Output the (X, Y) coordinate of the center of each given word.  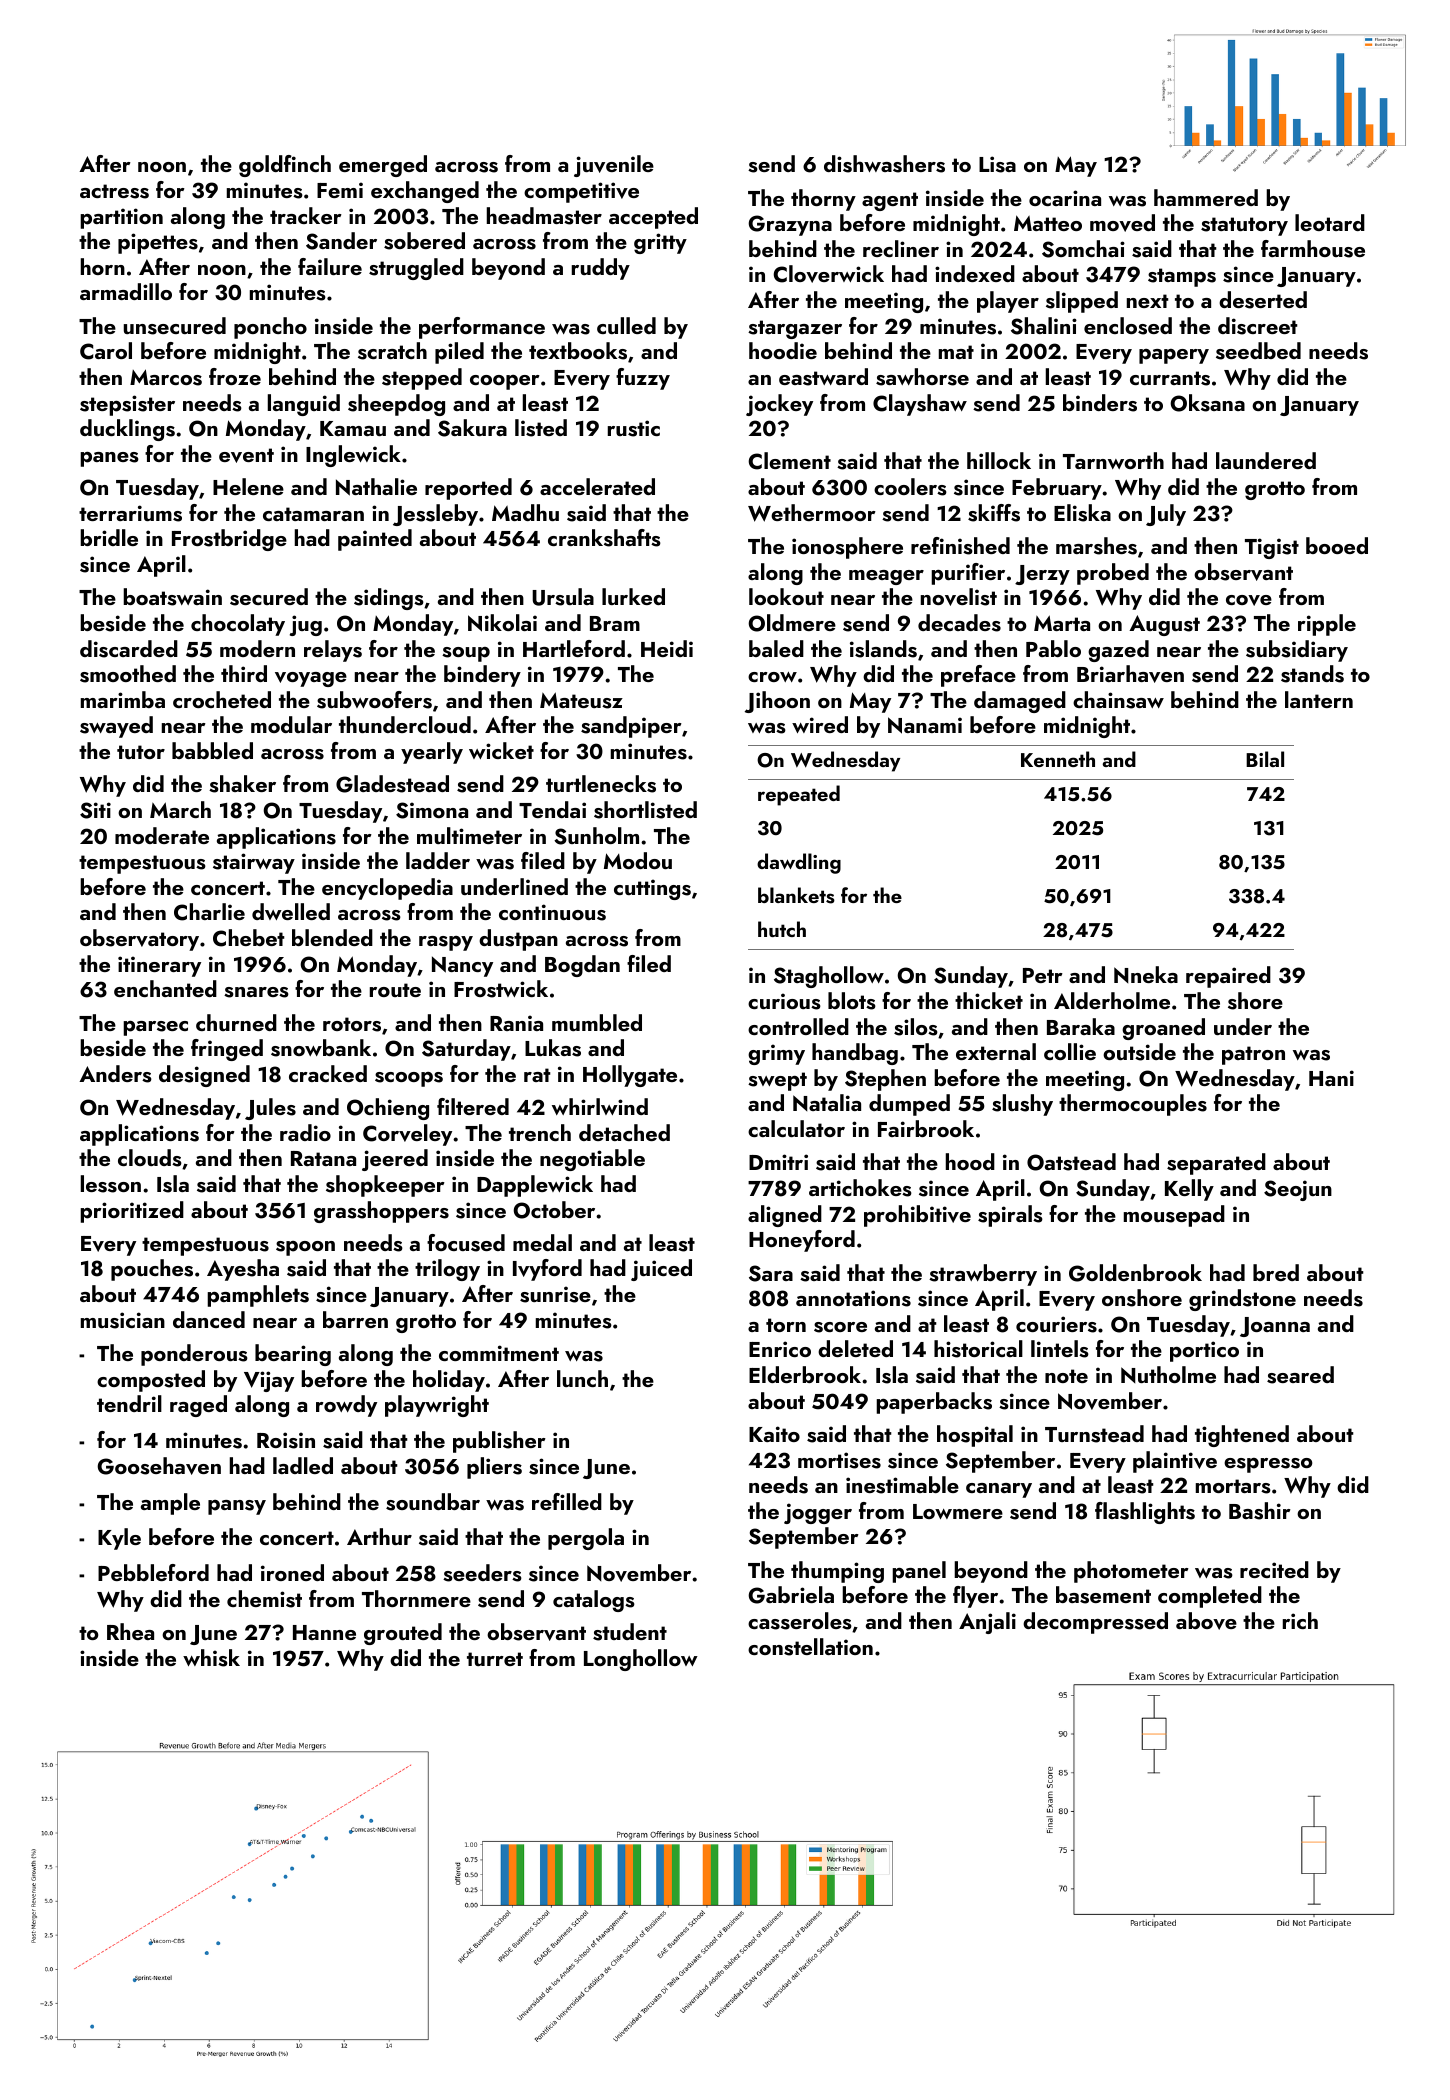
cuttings (652, 889)
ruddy (601, 269)
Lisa (997, 164)
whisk (211, 1658)
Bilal (1265, 759)
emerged (383, 166)
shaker (242, 784)
